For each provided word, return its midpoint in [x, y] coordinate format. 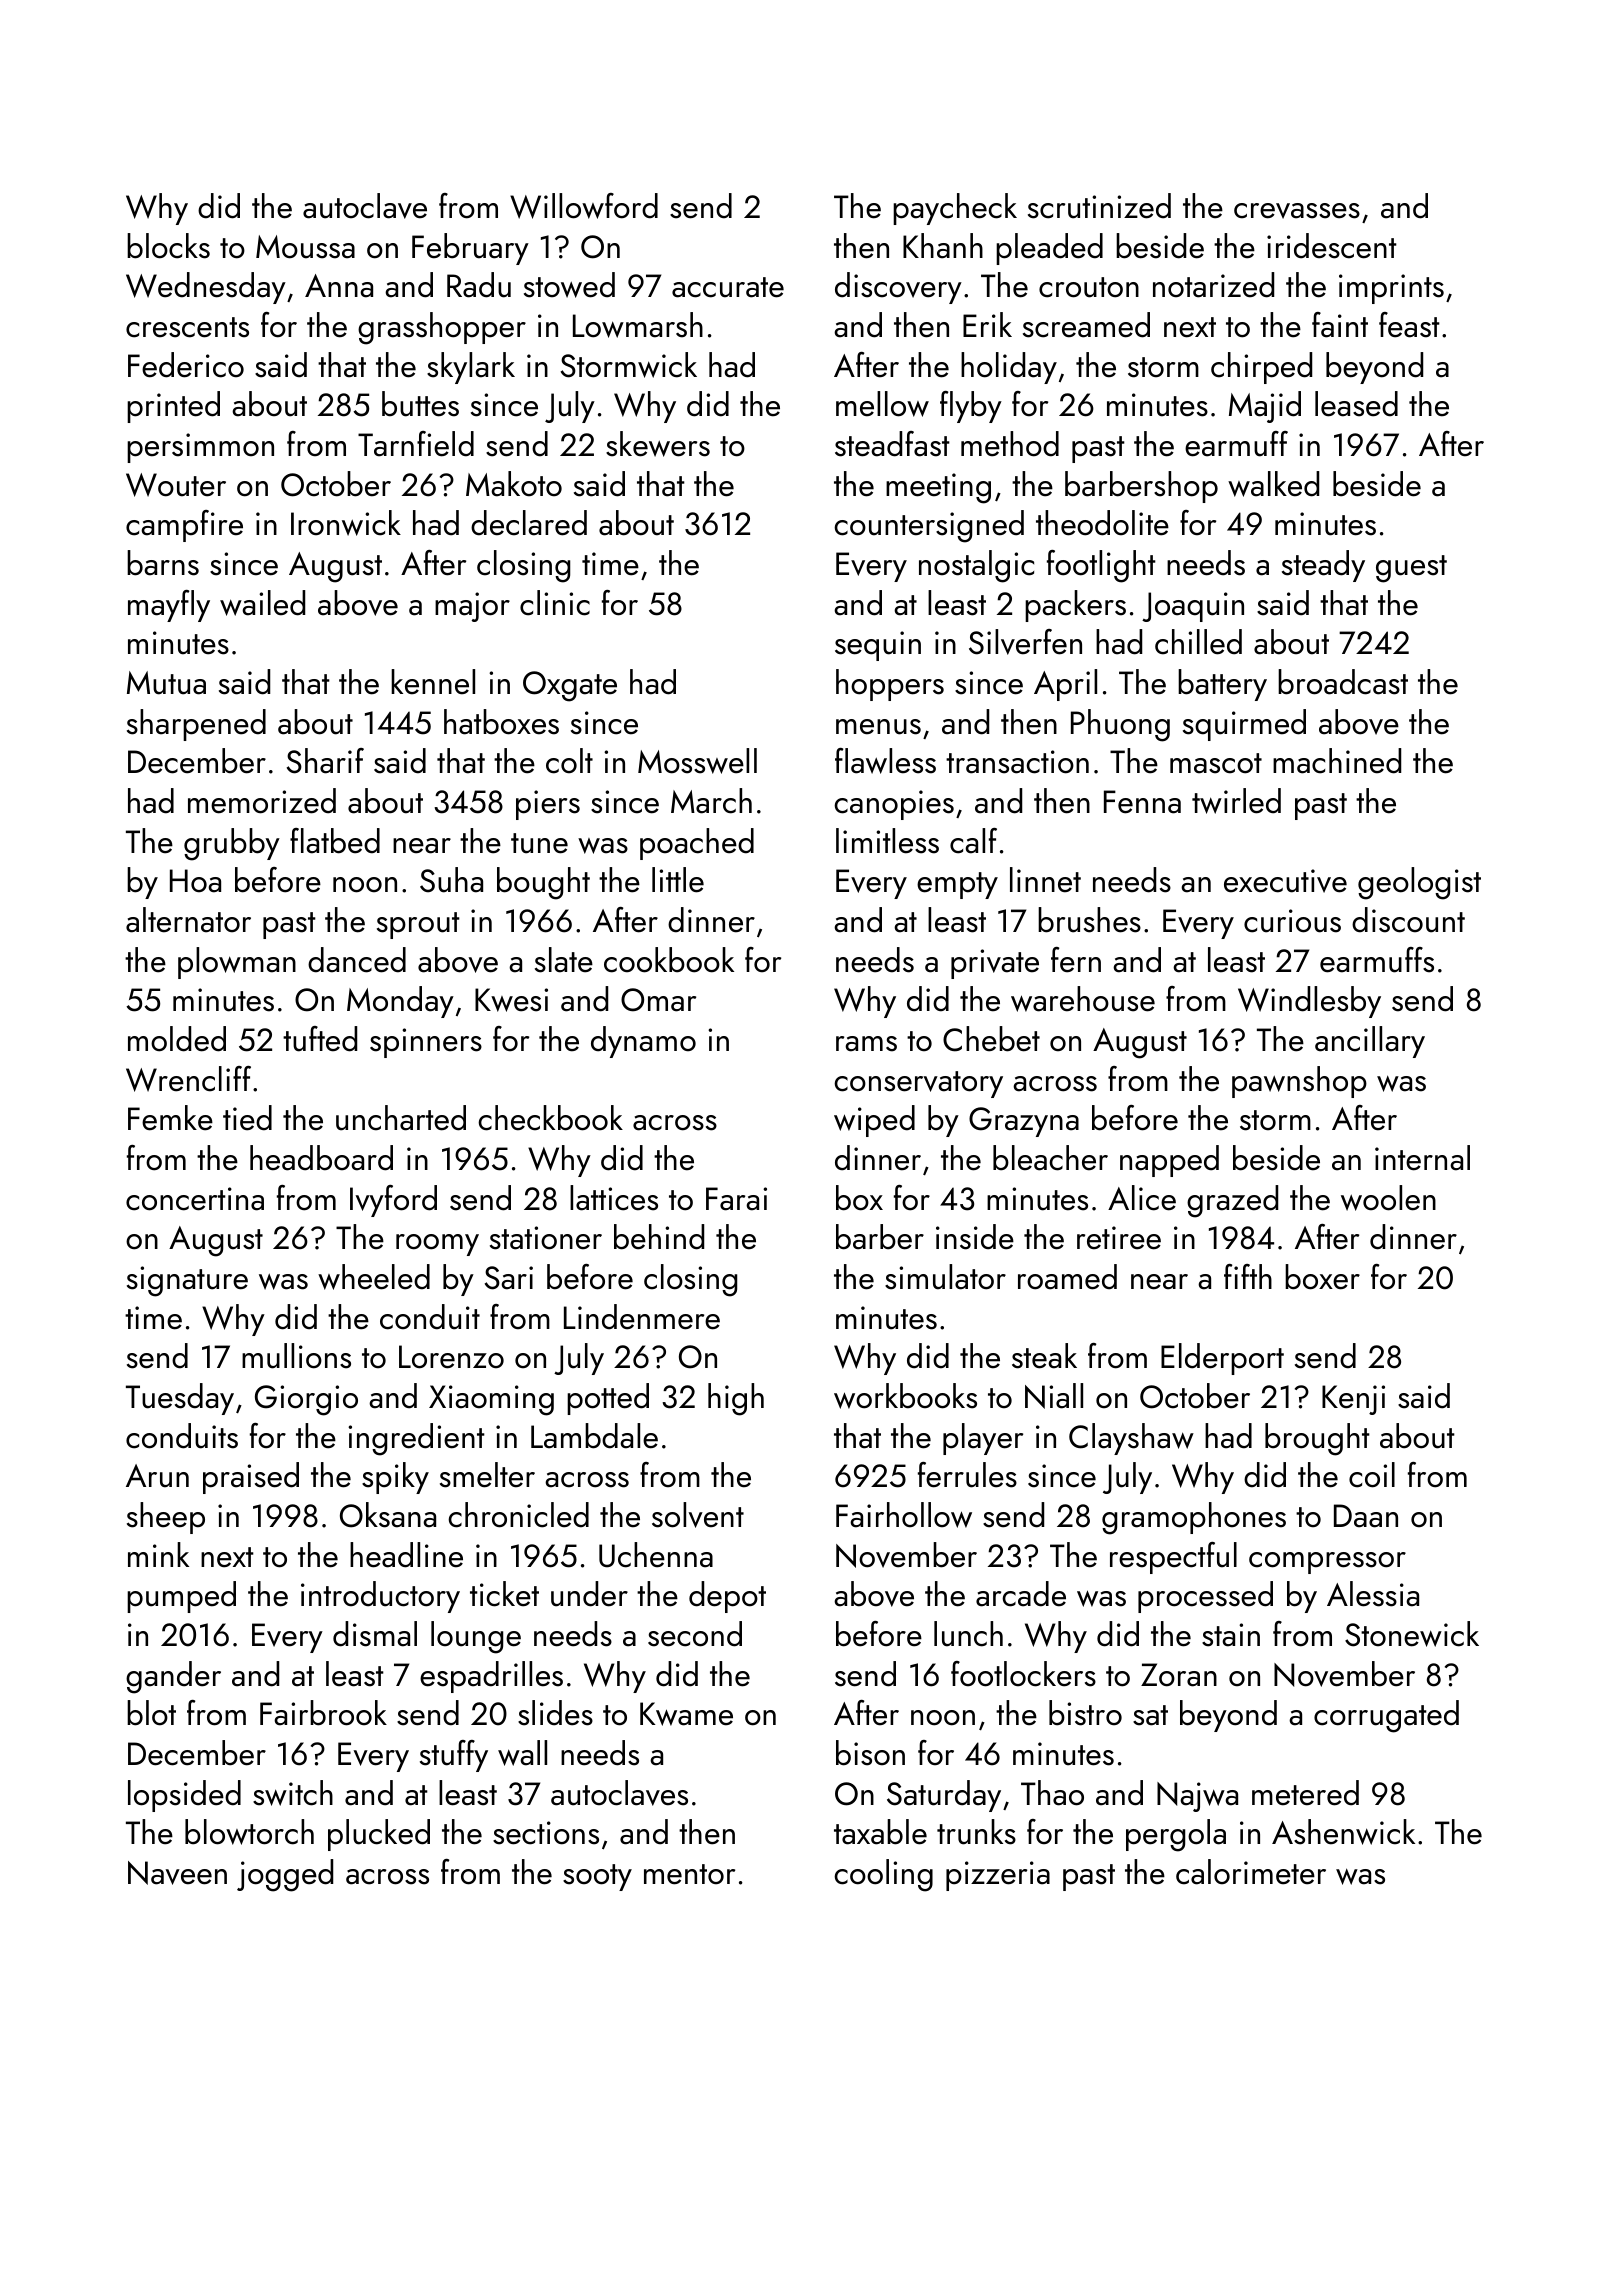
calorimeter [1251, 1872]
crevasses [1297, 211]
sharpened [196, 725]
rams [866, 1044]
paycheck [955, 209]
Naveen [177, 1873]
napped [1169, 1161]
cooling [883, 1875]
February [470, 249]
